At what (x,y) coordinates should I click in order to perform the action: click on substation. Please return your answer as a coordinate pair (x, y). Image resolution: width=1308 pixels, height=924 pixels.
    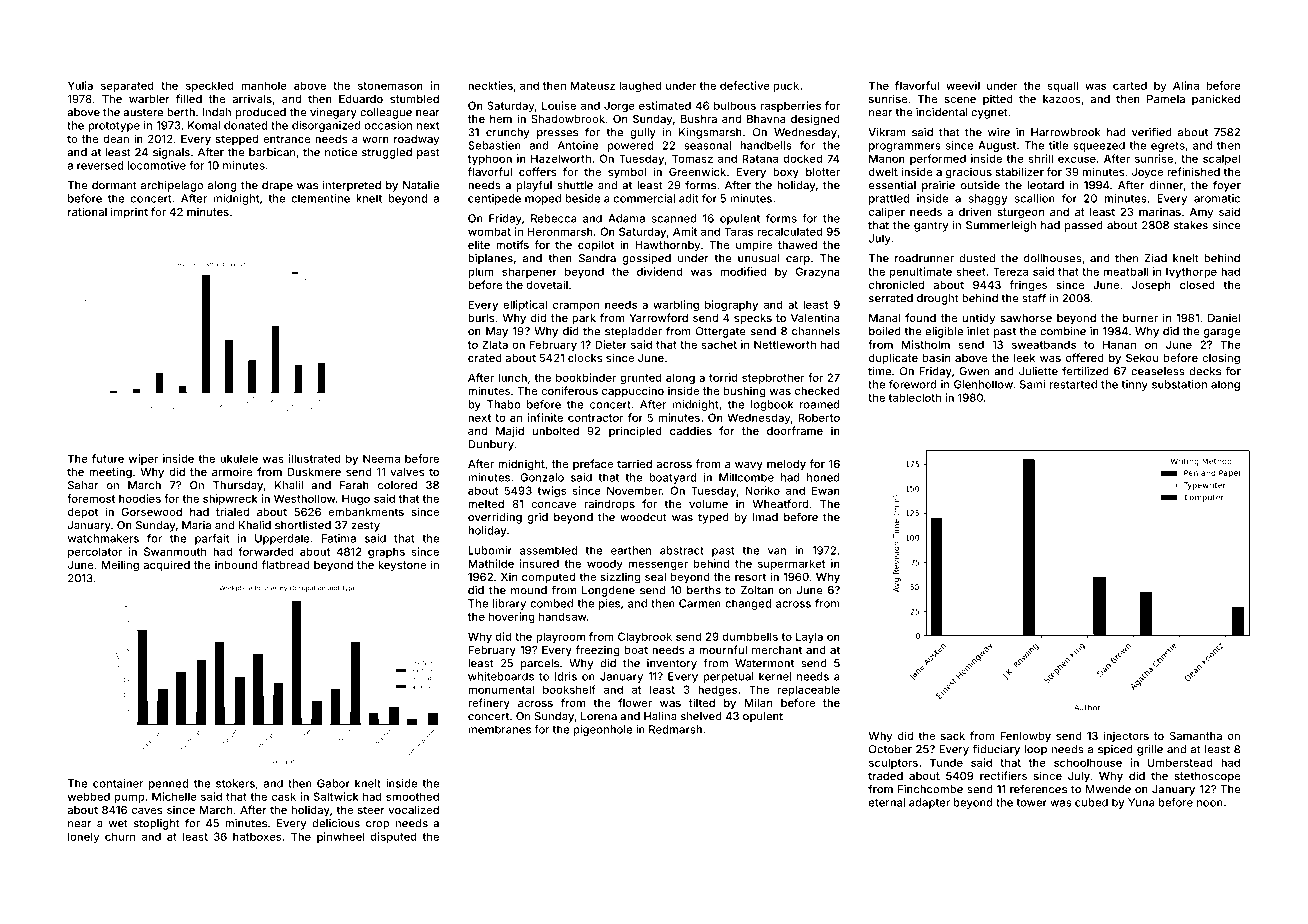
    Looking at the image, I should click on (1179, 384).
